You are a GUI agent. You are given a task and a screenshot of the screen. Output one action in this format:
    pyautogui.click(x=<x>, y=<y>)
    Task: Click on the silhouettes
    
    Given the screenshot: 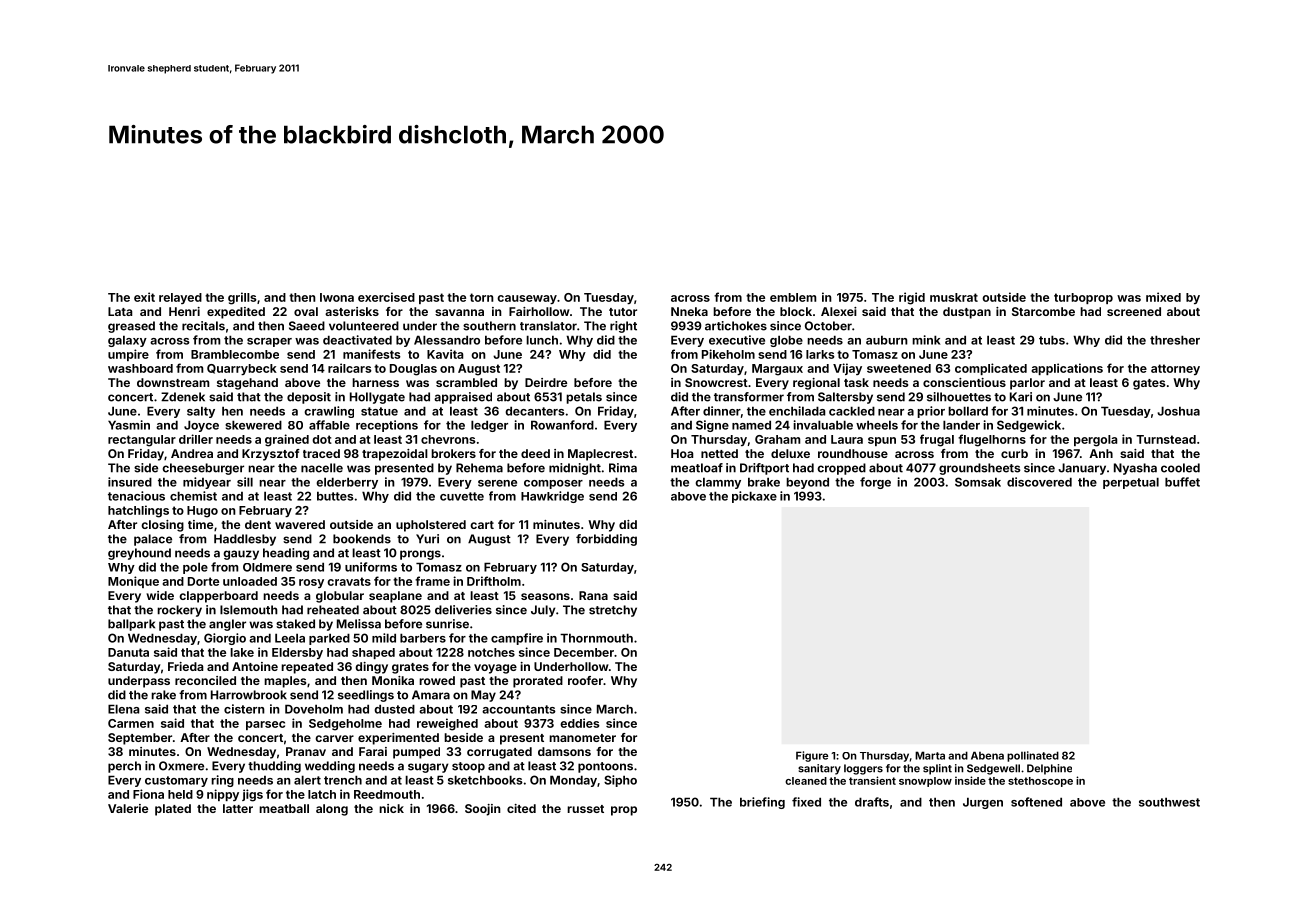 What is the action you would take?
    pyautogui.click(x=959, y=397)
